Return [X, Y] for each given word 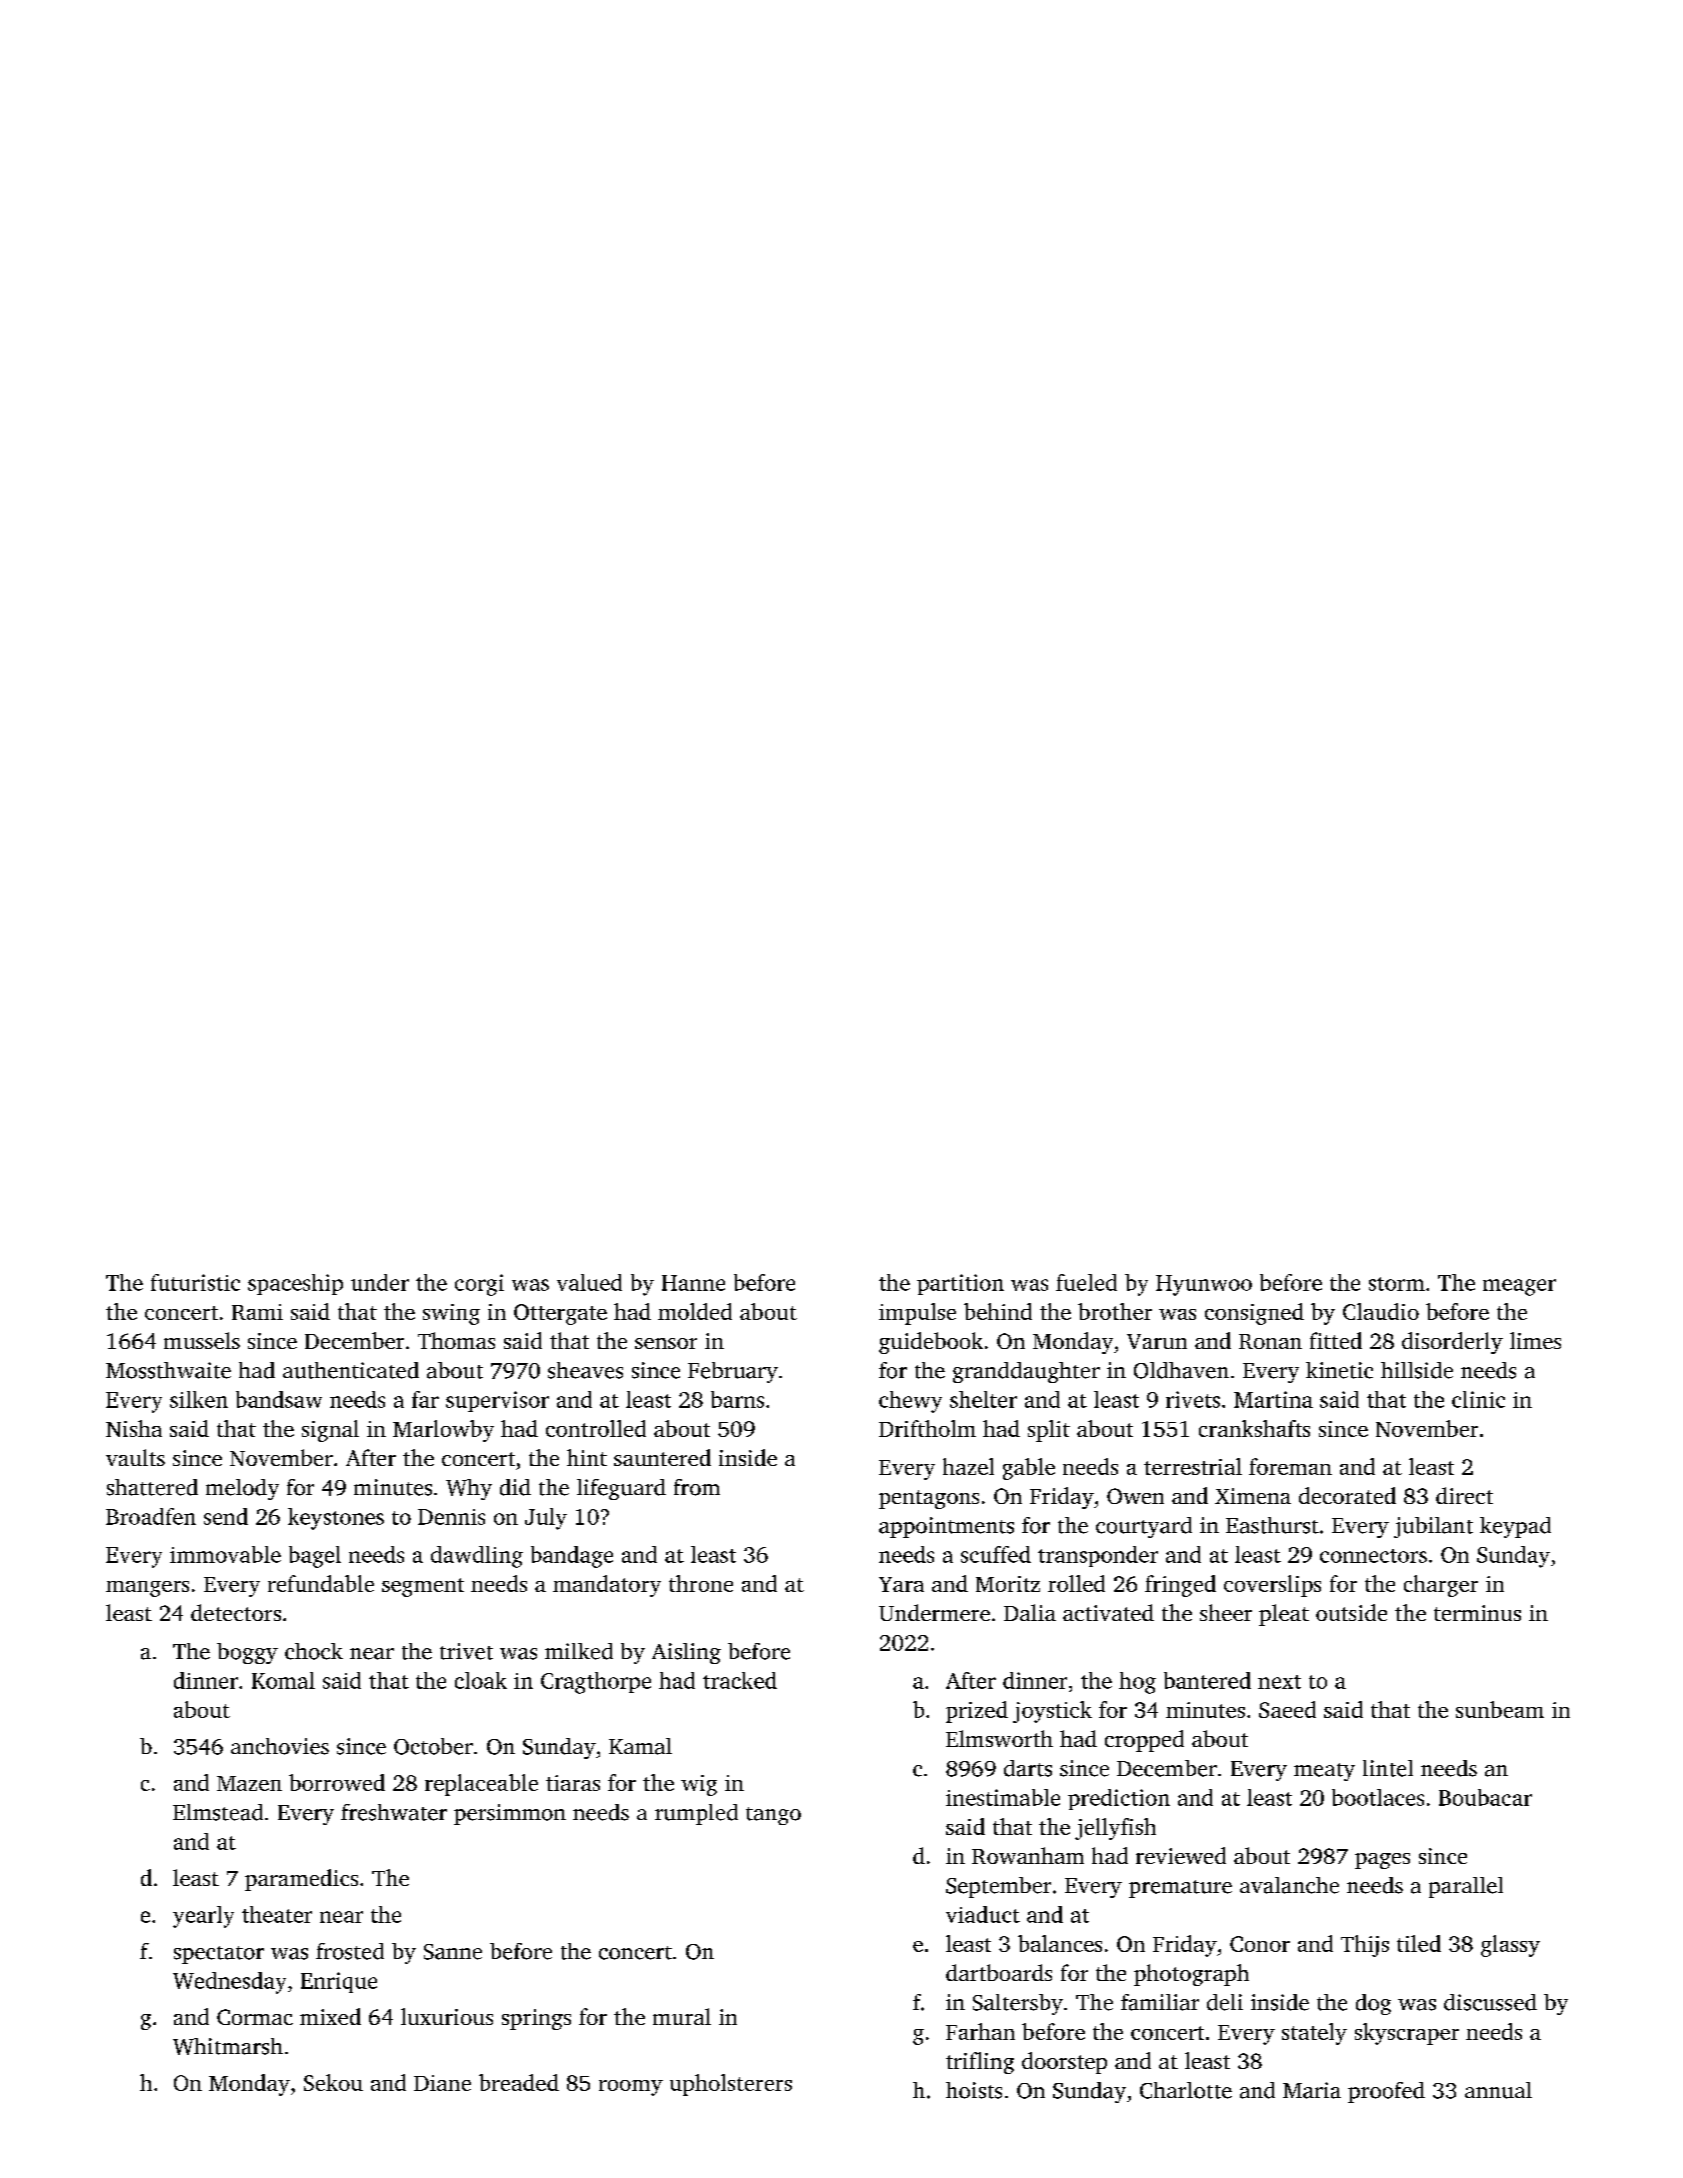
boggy [247, 1653]
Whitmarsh [228, 2046]
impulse [917, 1314]
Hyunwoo [1204, 1285]
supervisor [497, 1401]
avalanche [1289, 1885]
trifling [980, 2063]
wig [699, 1785]
